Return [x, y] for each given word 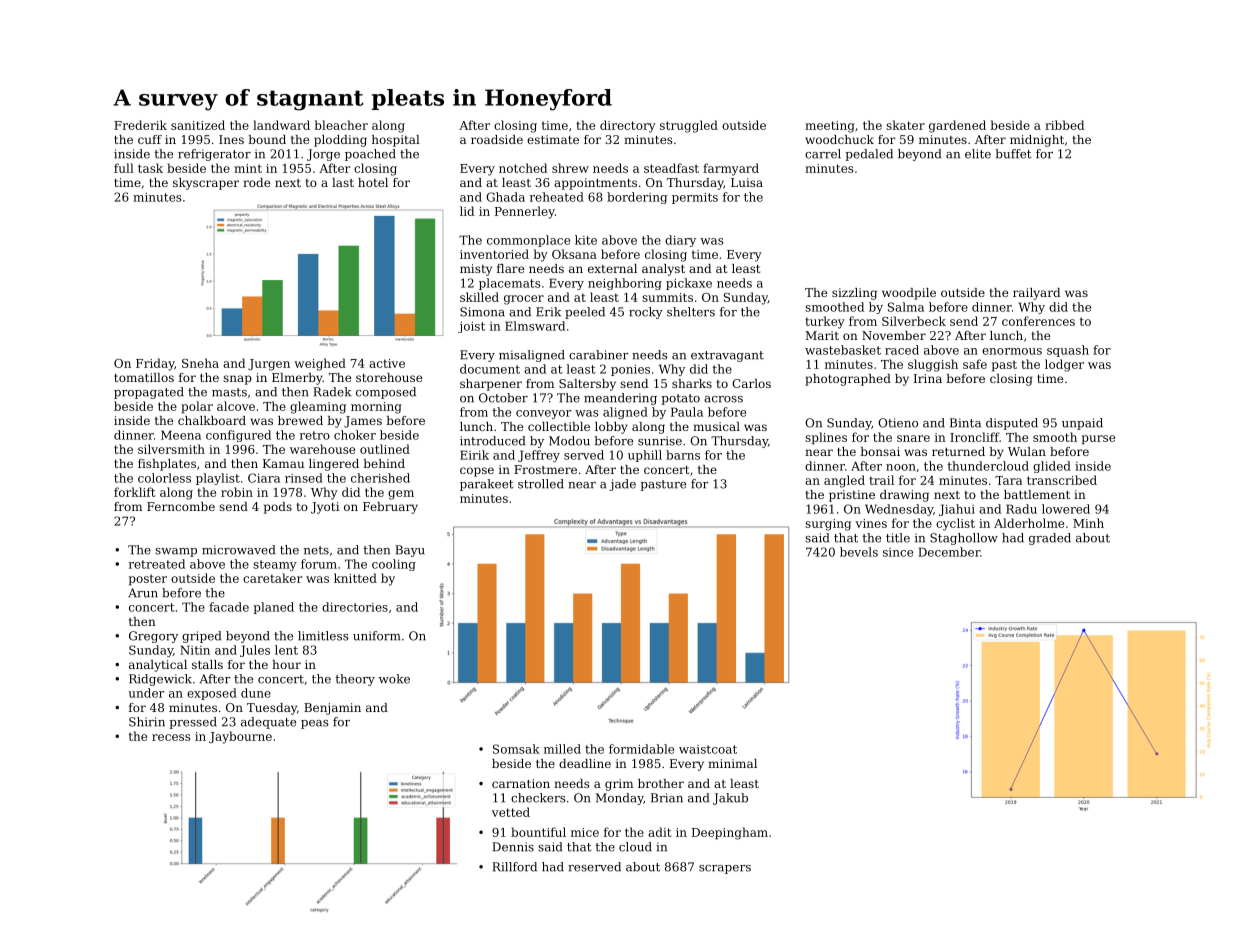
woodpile [909, 294]
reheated [557, 197]
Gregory [153, 637]
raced [902, 350]
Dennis [513, 847]
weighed [320, 364]
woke [394, 679]
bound [267, 139]
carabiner [599, 355]
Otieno [898, 423]
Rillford [514, 867]
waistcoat [708, 749]
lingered [334, 465]
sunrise [660, 441]
